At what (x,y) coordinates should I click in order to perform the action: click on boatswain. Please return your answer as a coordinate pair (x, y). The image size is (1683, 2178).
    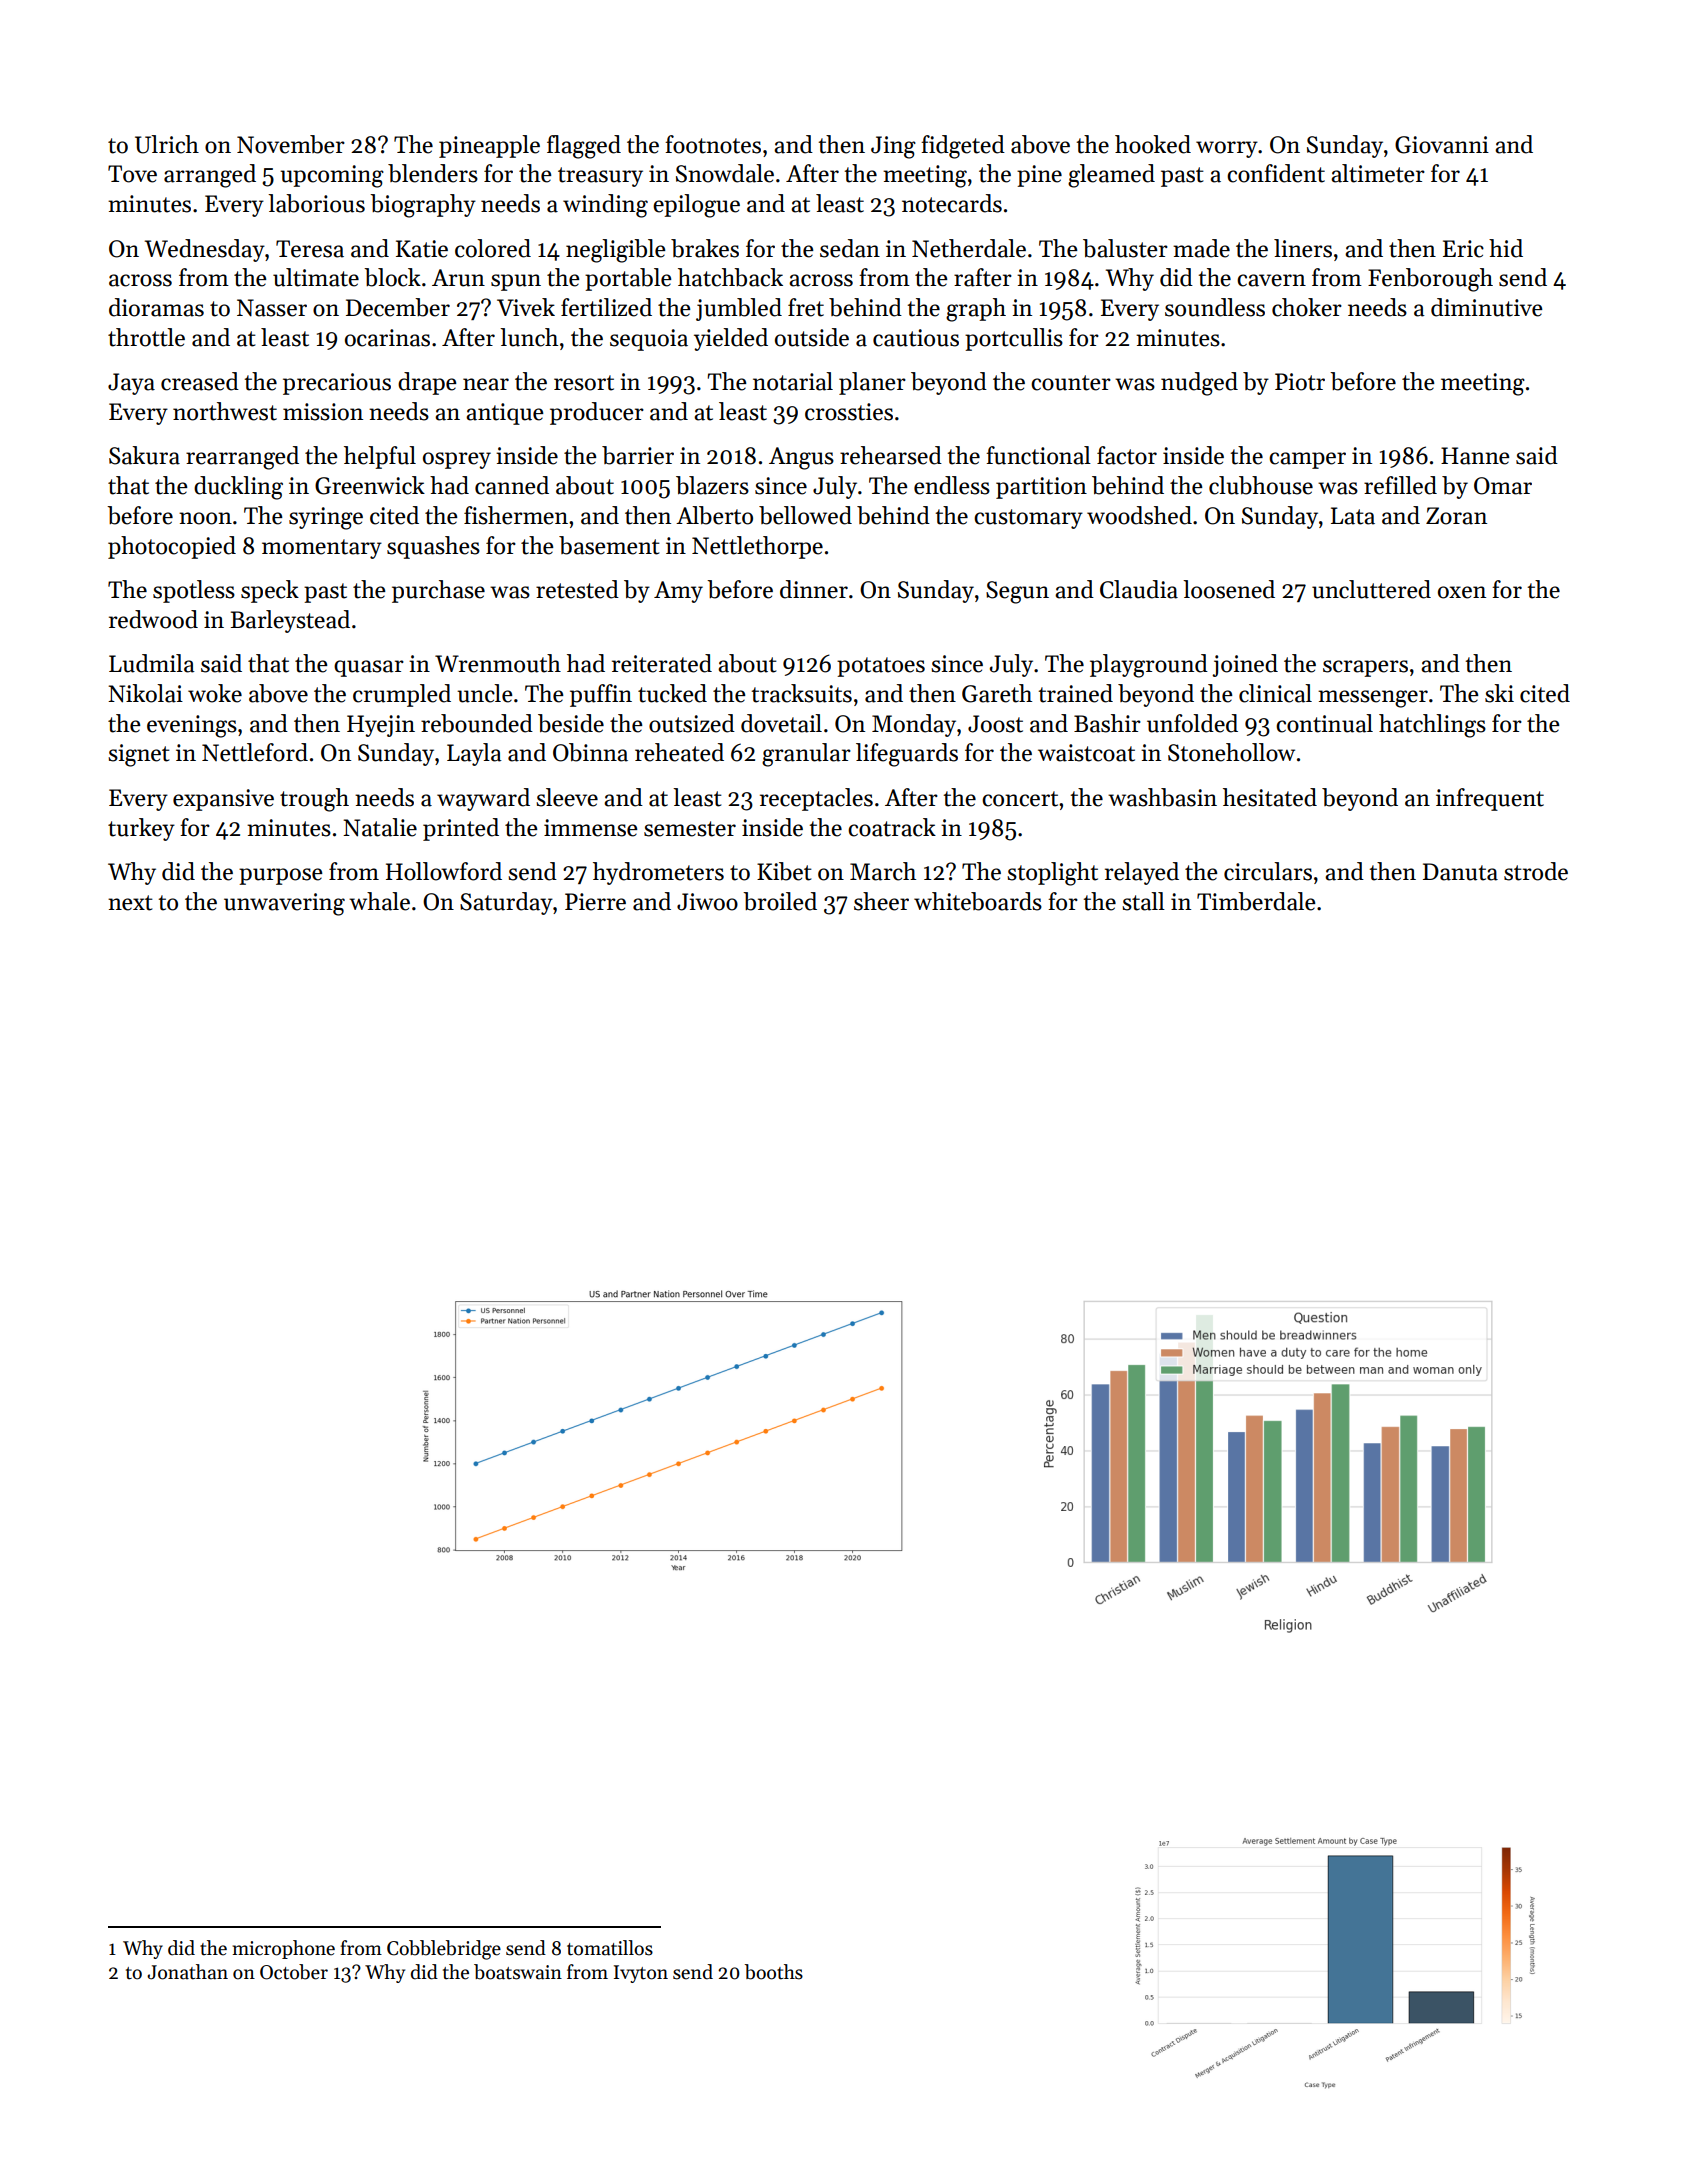
    Looking at the image, I should click on (518, 1972).
